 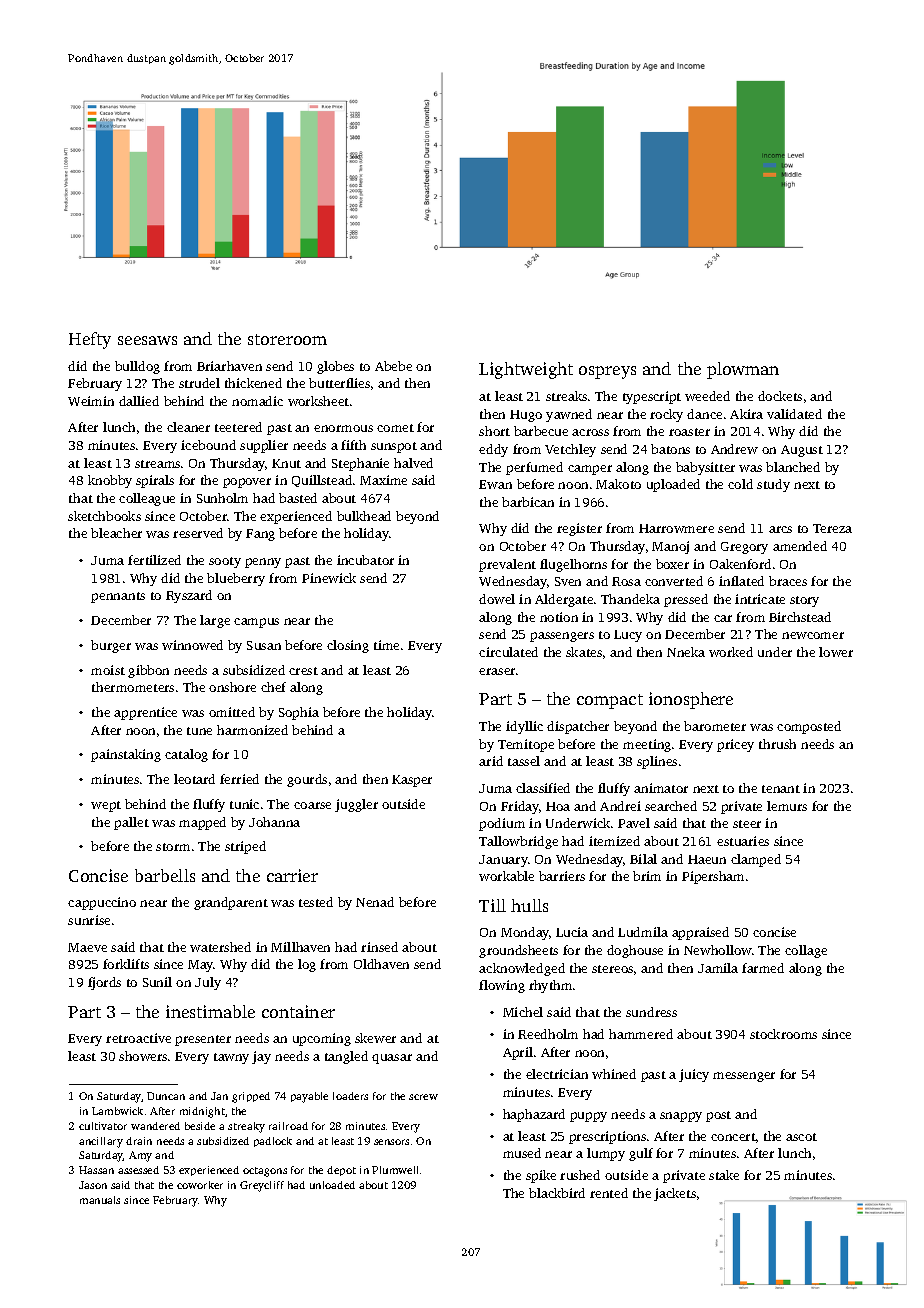 I want to click on lemurs, so click(x=787, y=806).
